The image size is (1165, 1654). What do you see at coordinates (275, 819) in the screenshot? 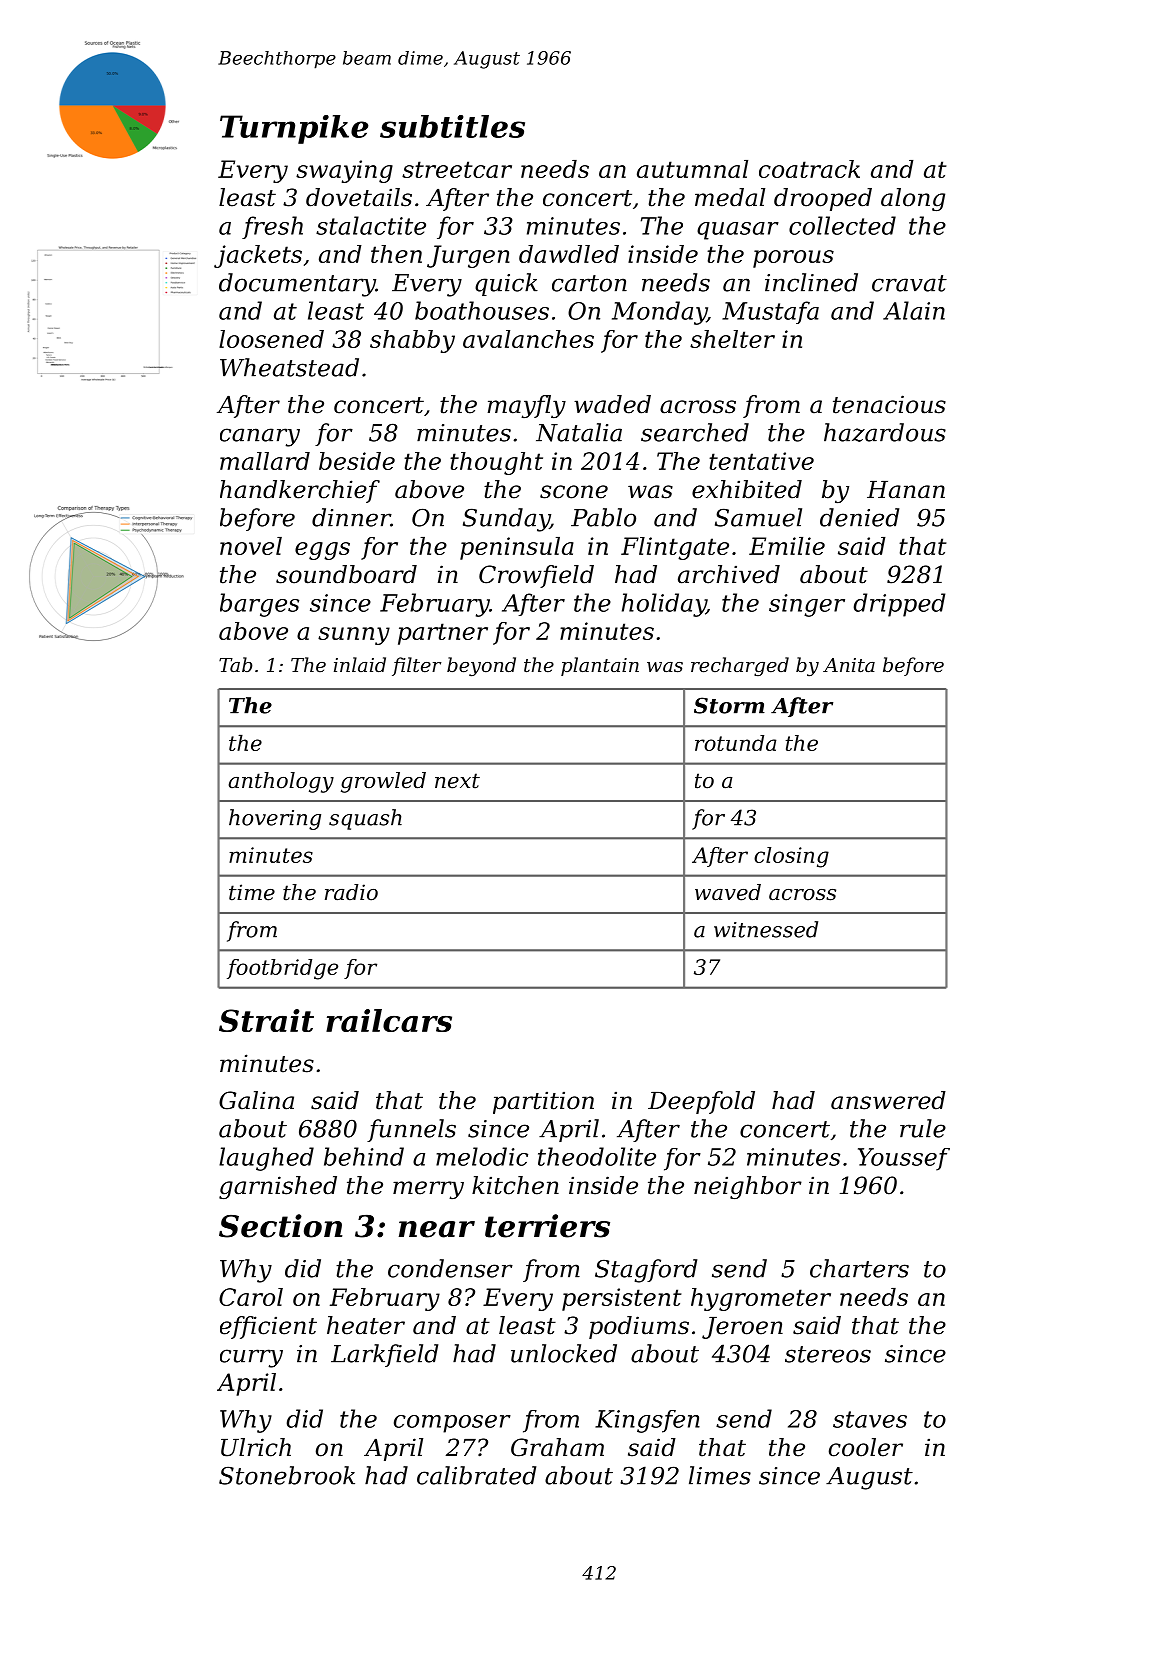
I see `hovering` at bounding box center [275, 819].
